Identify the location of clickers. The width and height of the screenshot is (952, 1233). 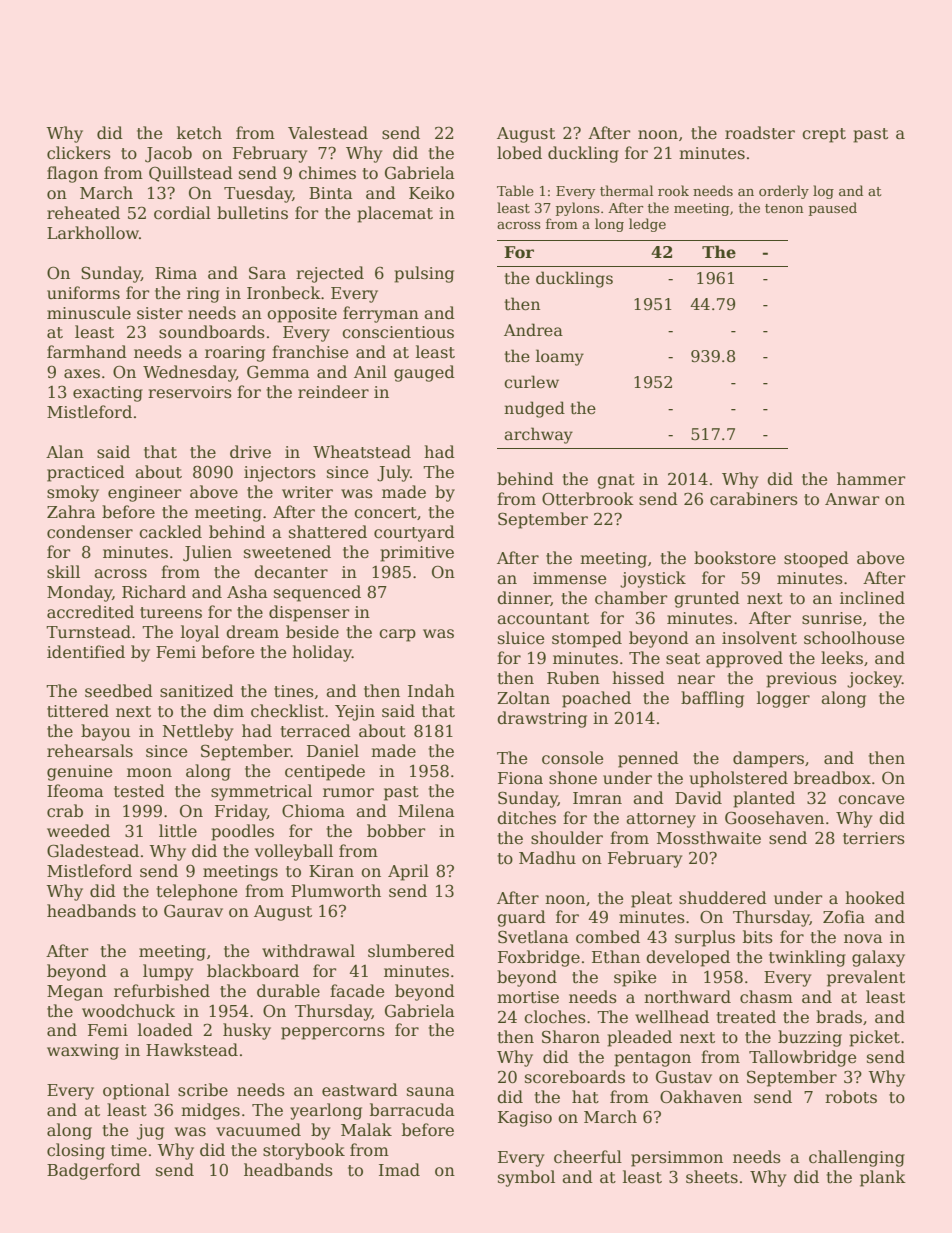
(79, 153).
